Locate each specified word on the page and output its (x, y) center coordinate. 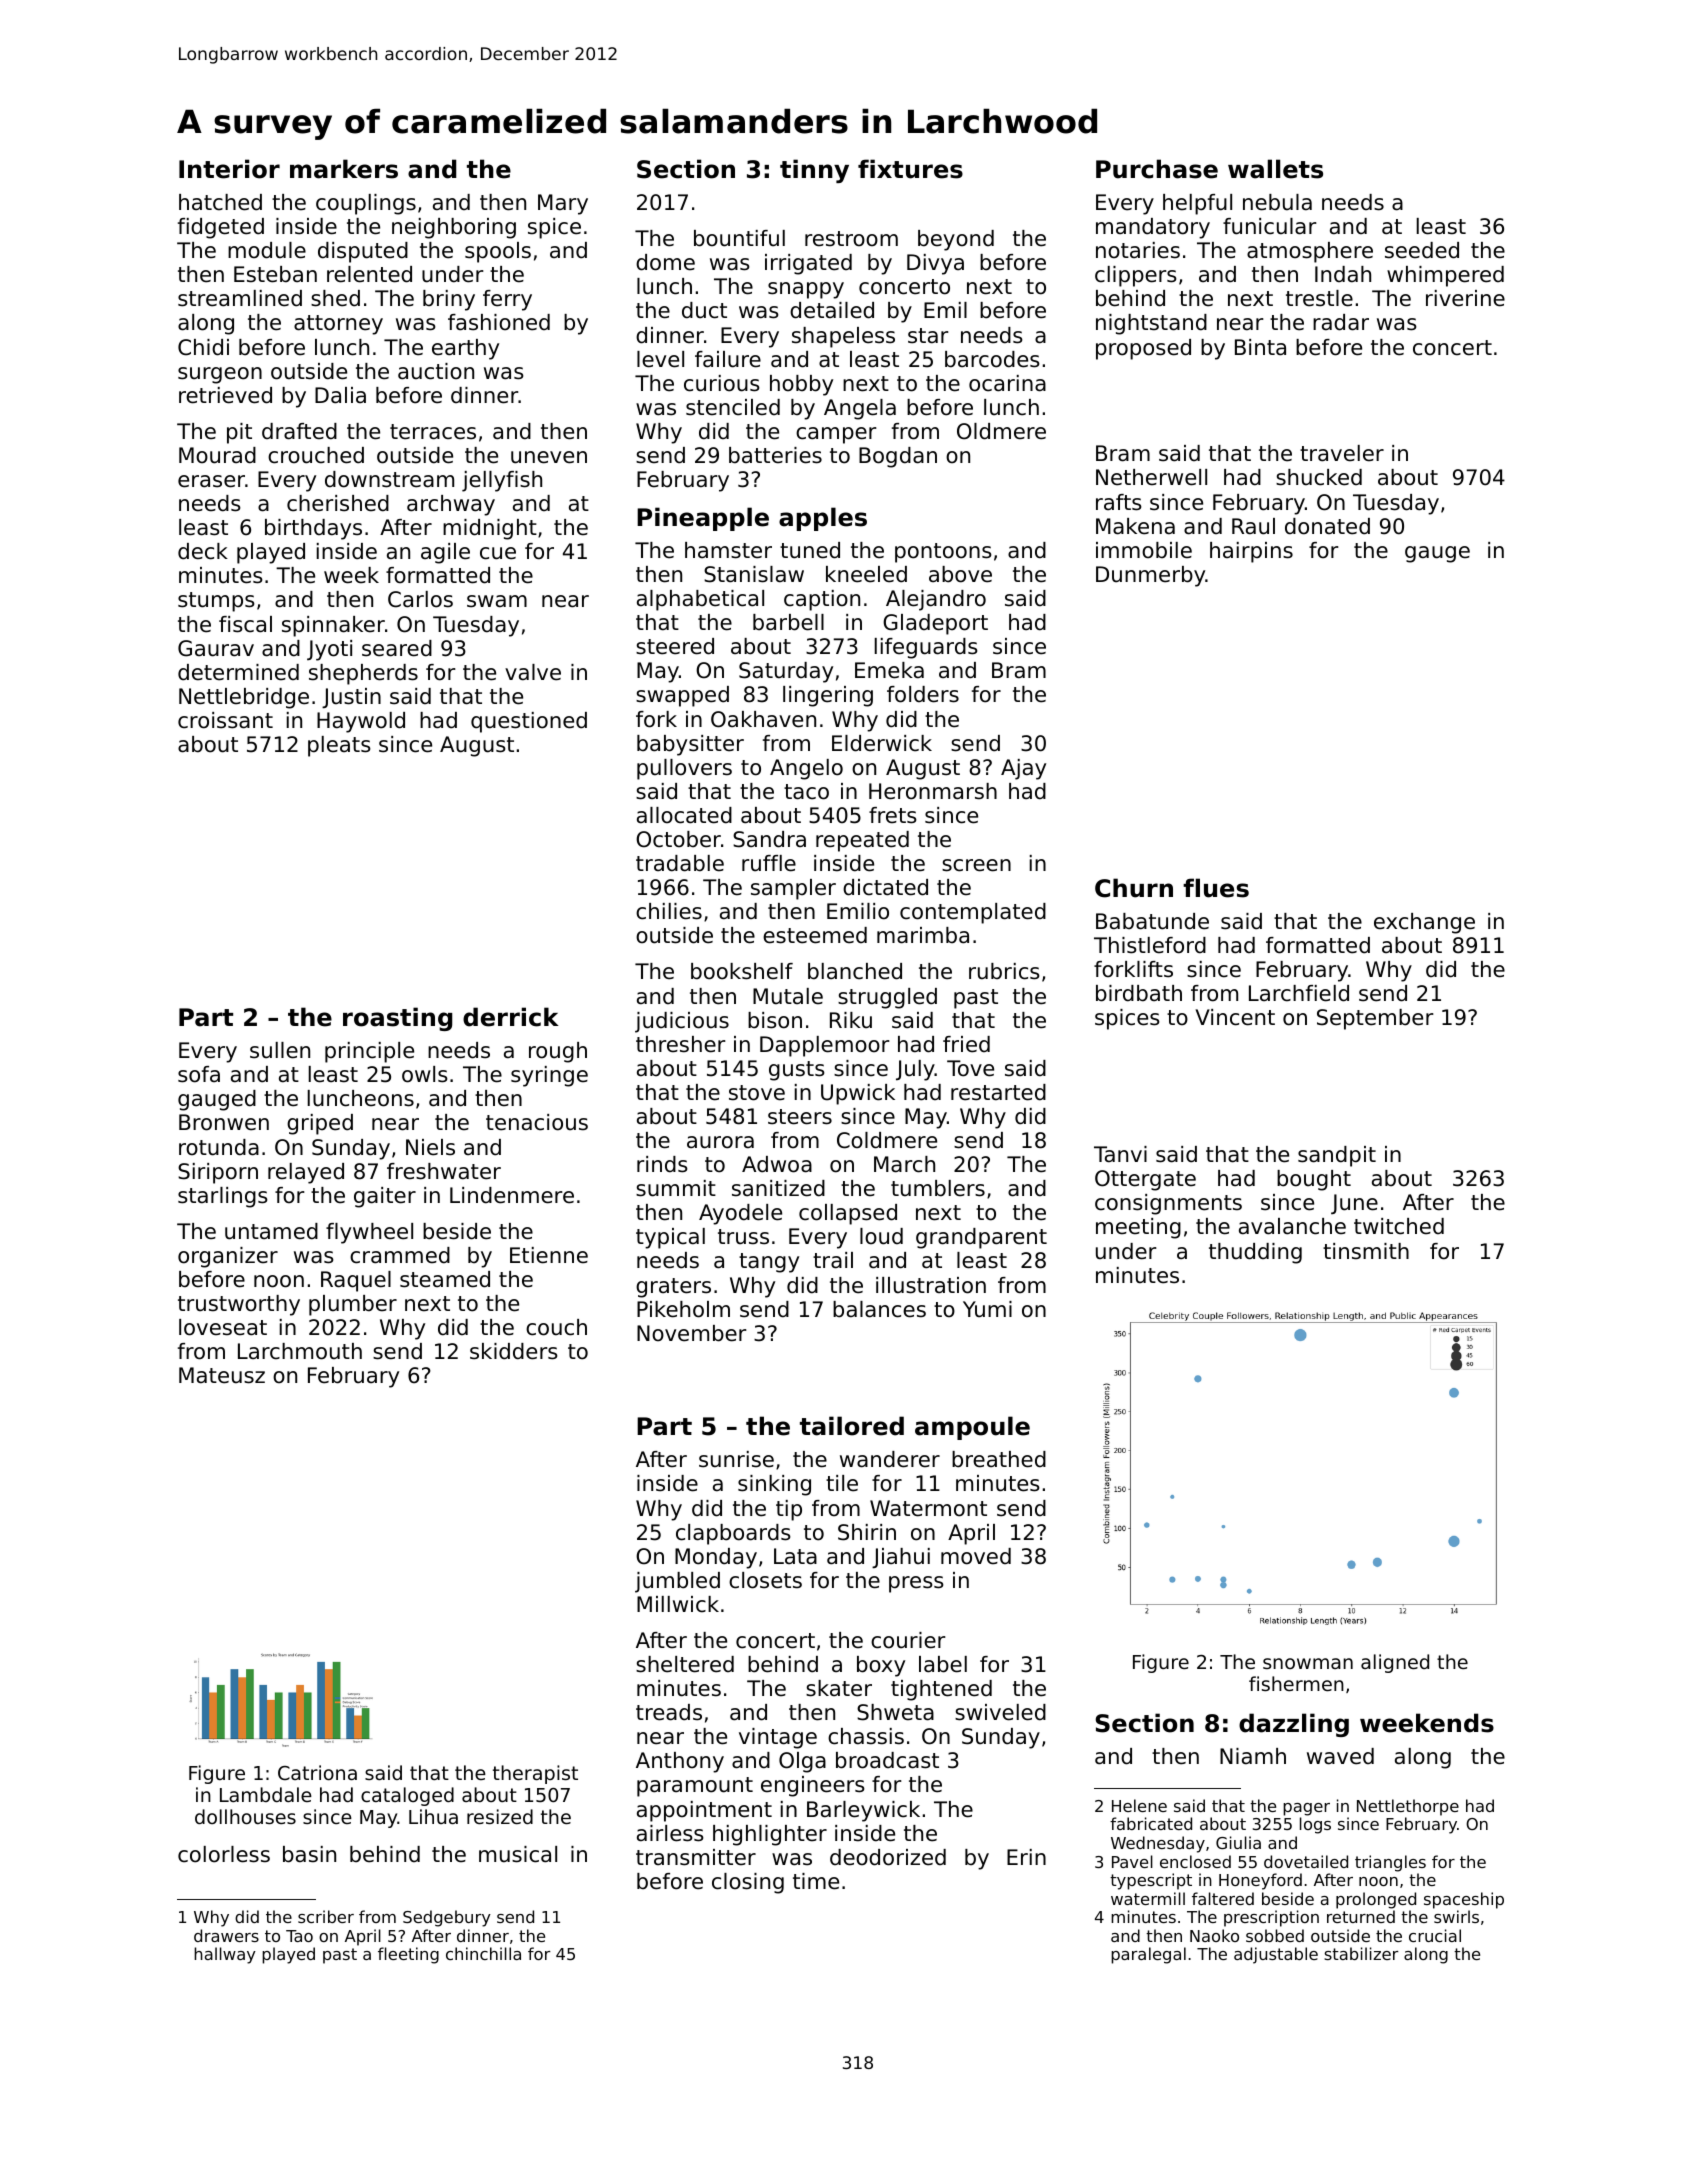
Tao (299, 1936)
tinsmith (1366, 1251)
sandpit (1337, 1156)
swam (497, 601)
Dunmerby (1151, 576)
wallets (1275, 169)
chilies (669, 911)
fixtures (910, 169)
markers (344, 169)
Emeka (889, 670)
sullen (280, 1050)
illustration (931, 1285)
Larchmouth (300, 1351)
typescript (1151, 1881)
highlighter (770, 1835)
